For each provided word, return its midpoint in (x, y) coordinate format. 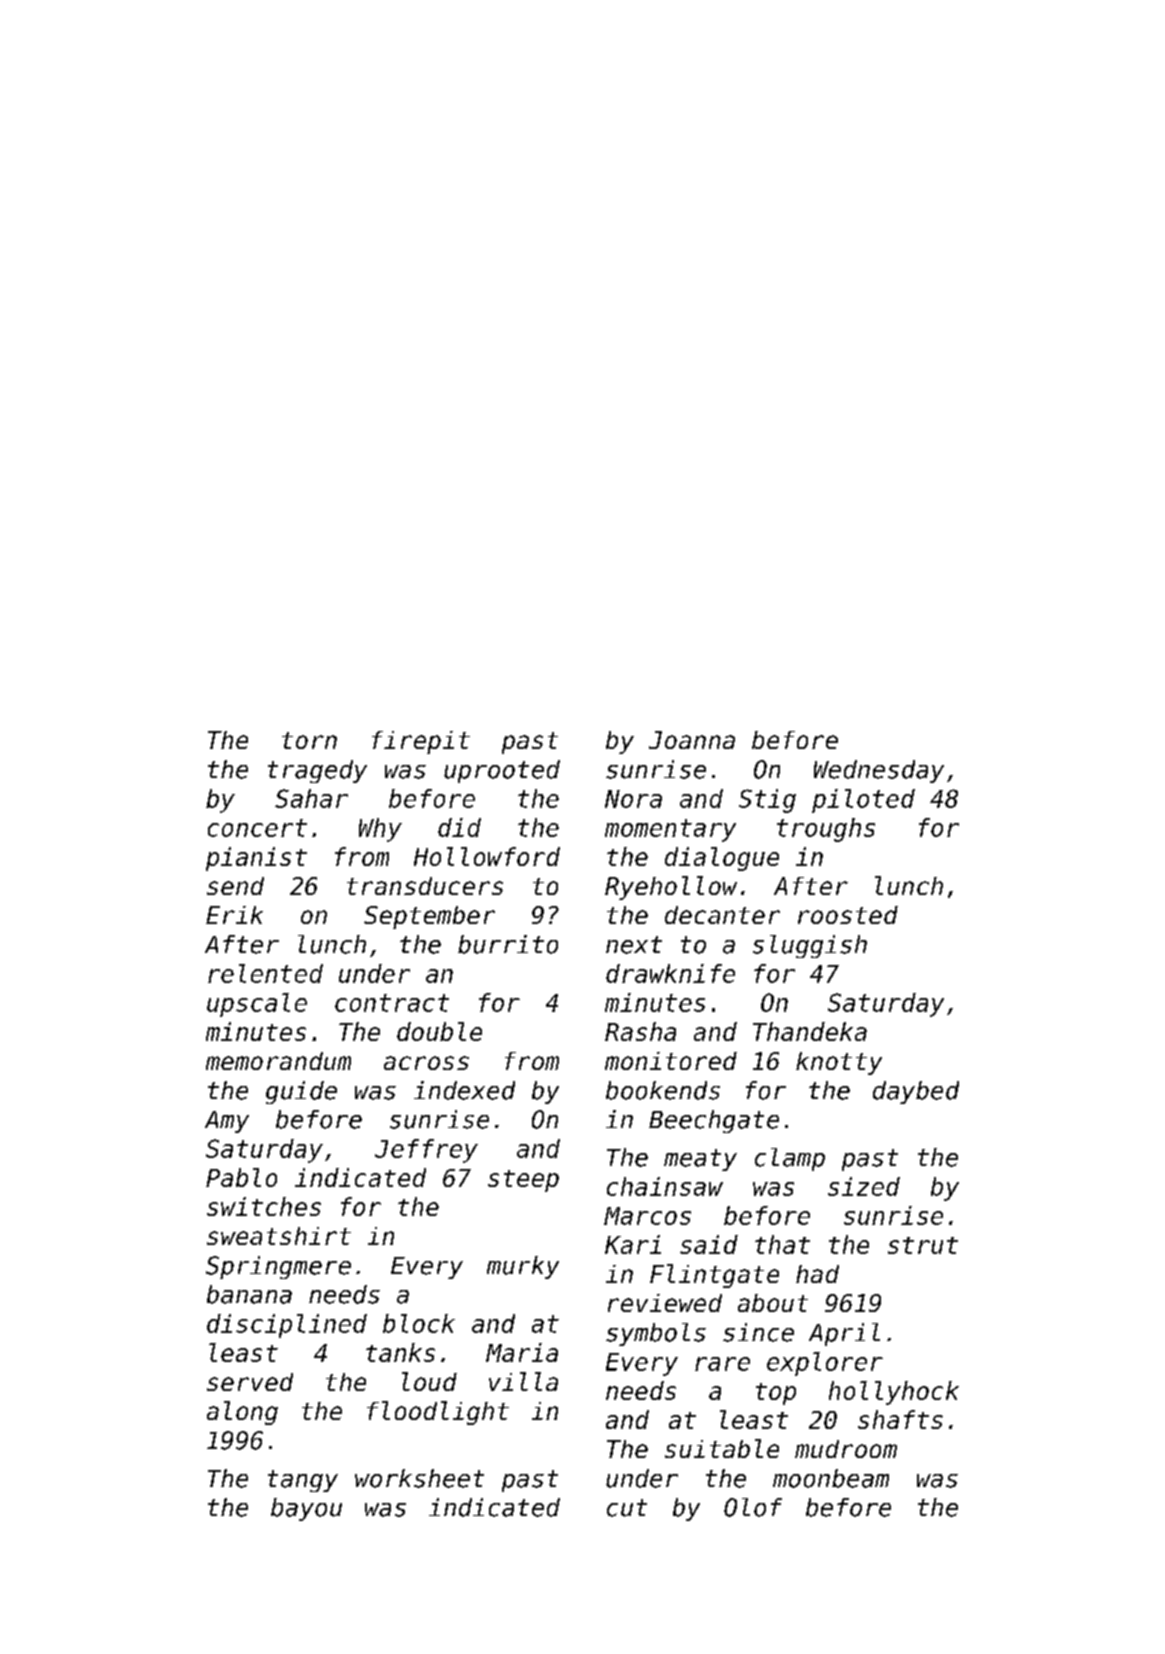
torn (309, 740)
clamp (790, 1159)
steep (523, 1181)
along (242, 1413)
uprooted (502, 771)
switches (264, 1206)
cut (627, 1508)
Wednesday (879, 771)
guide (301, 1092)
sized (864, 1186)
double (439, 1031)
